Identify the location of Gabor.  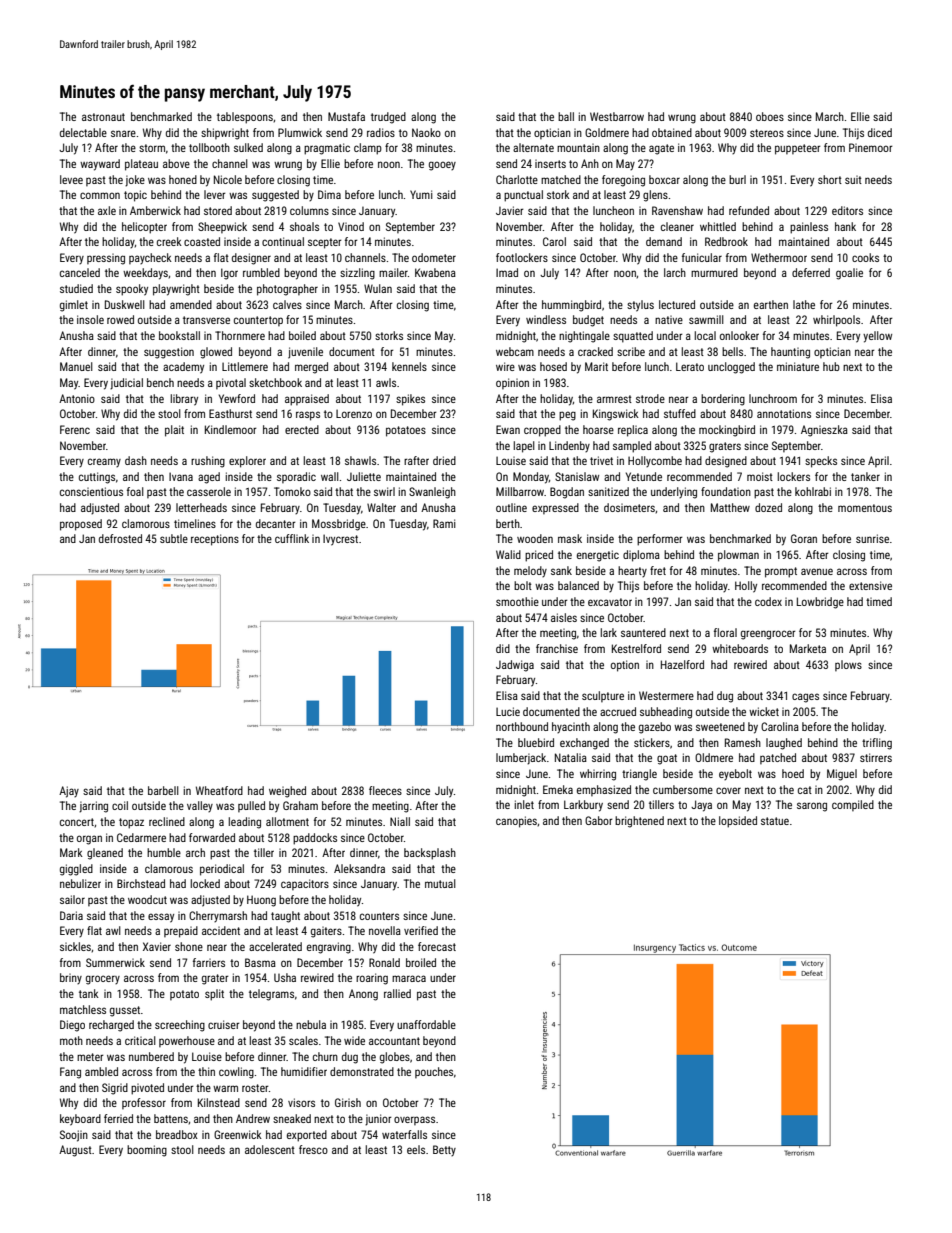
(599, 820).
